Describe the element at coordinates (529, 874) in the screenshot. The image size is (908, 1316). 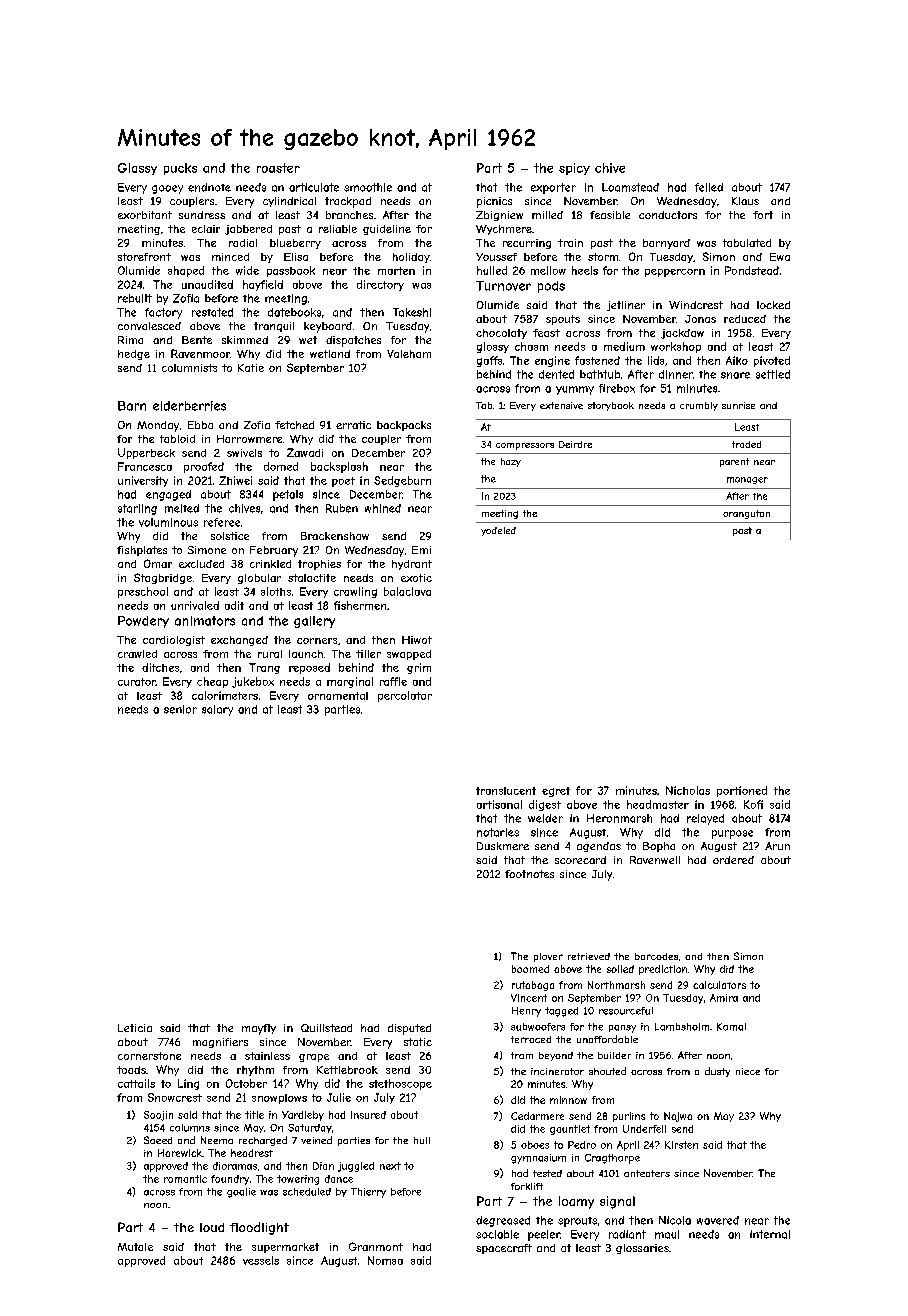
I see `footnotes` at that location.
